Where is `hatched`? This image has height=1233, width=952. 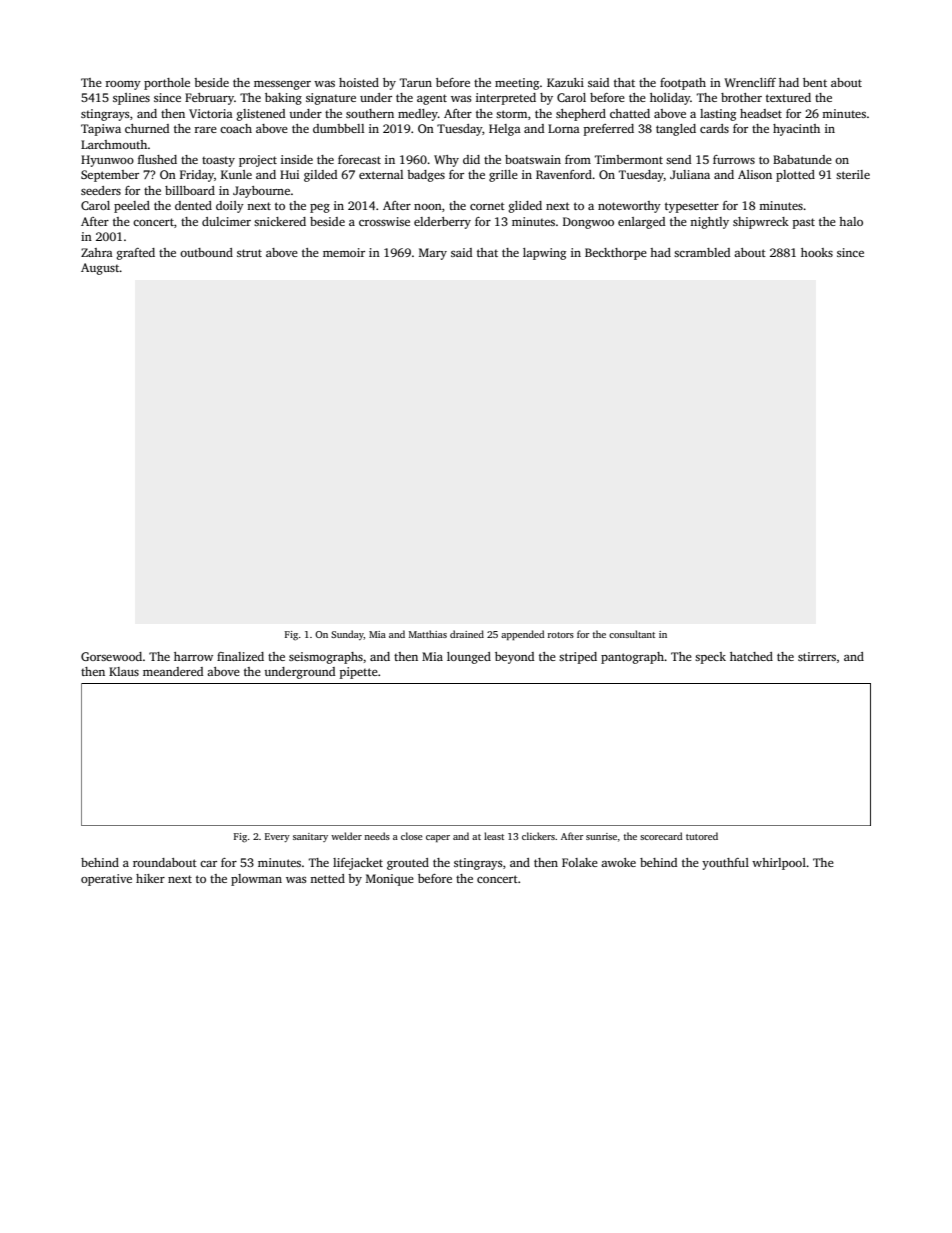
hatched is located at coordinates (751, 656).
